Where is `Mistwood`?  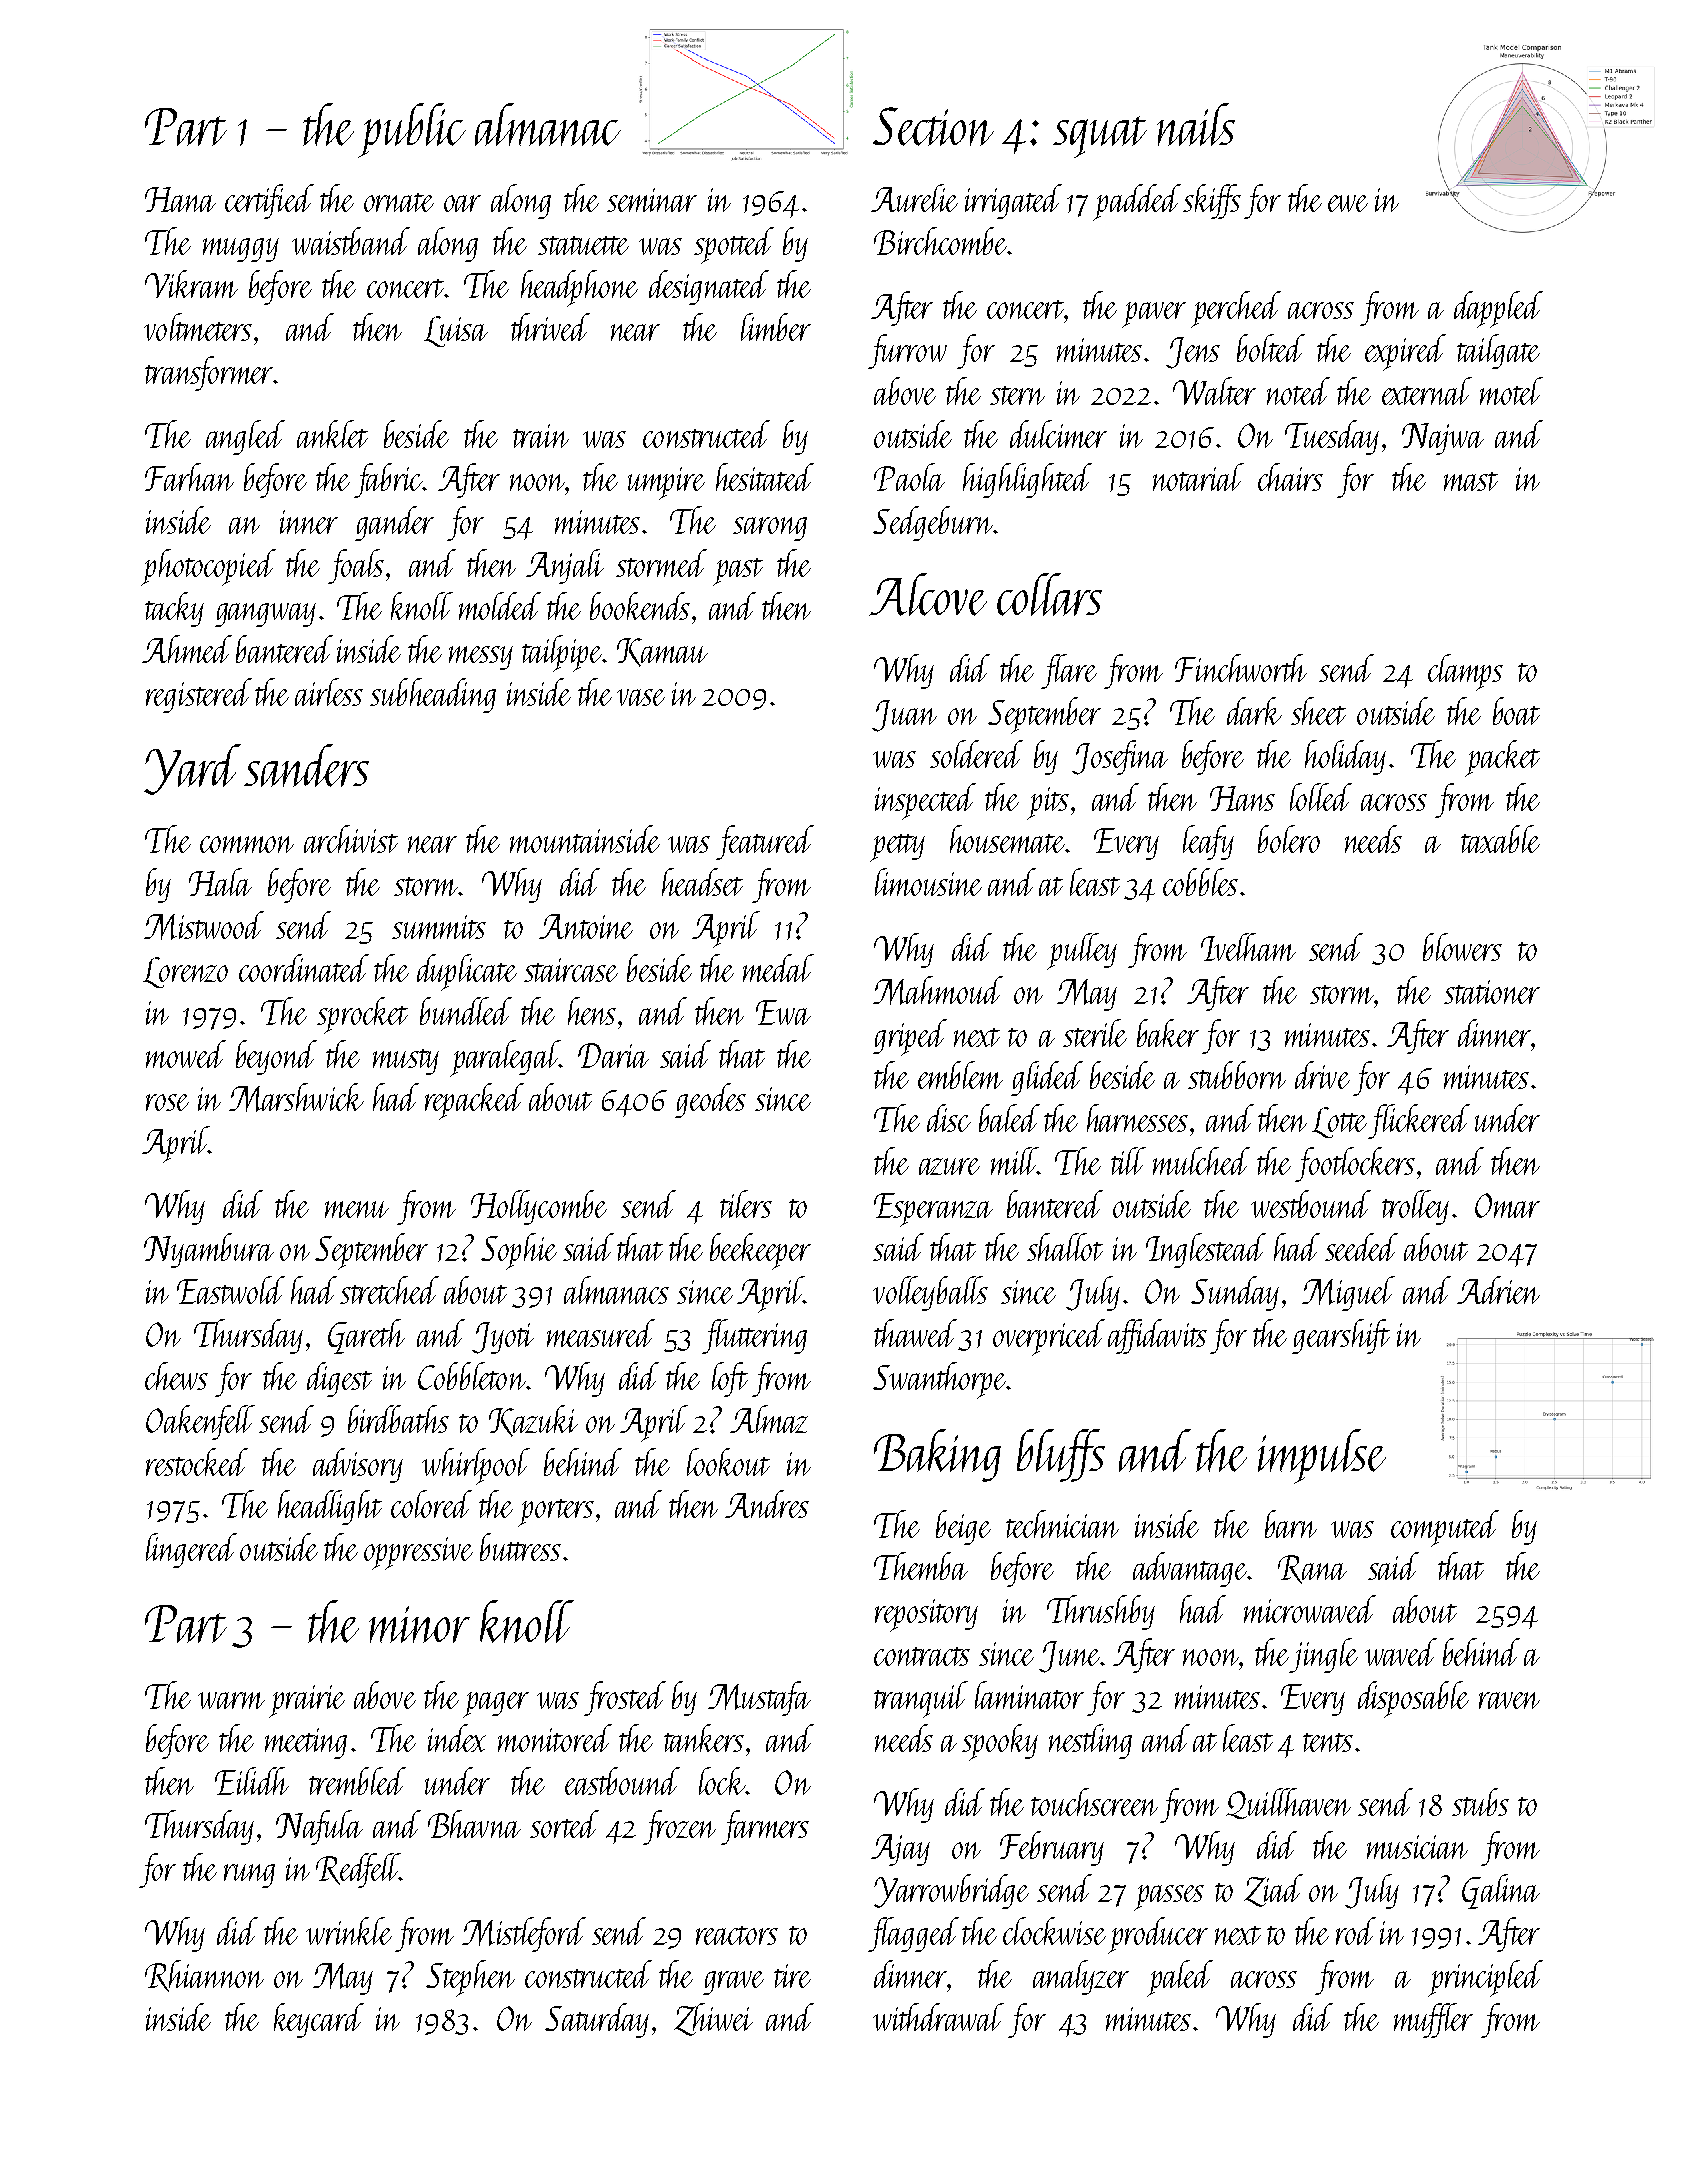
Mistwood is located at coordinates (204, 925).
